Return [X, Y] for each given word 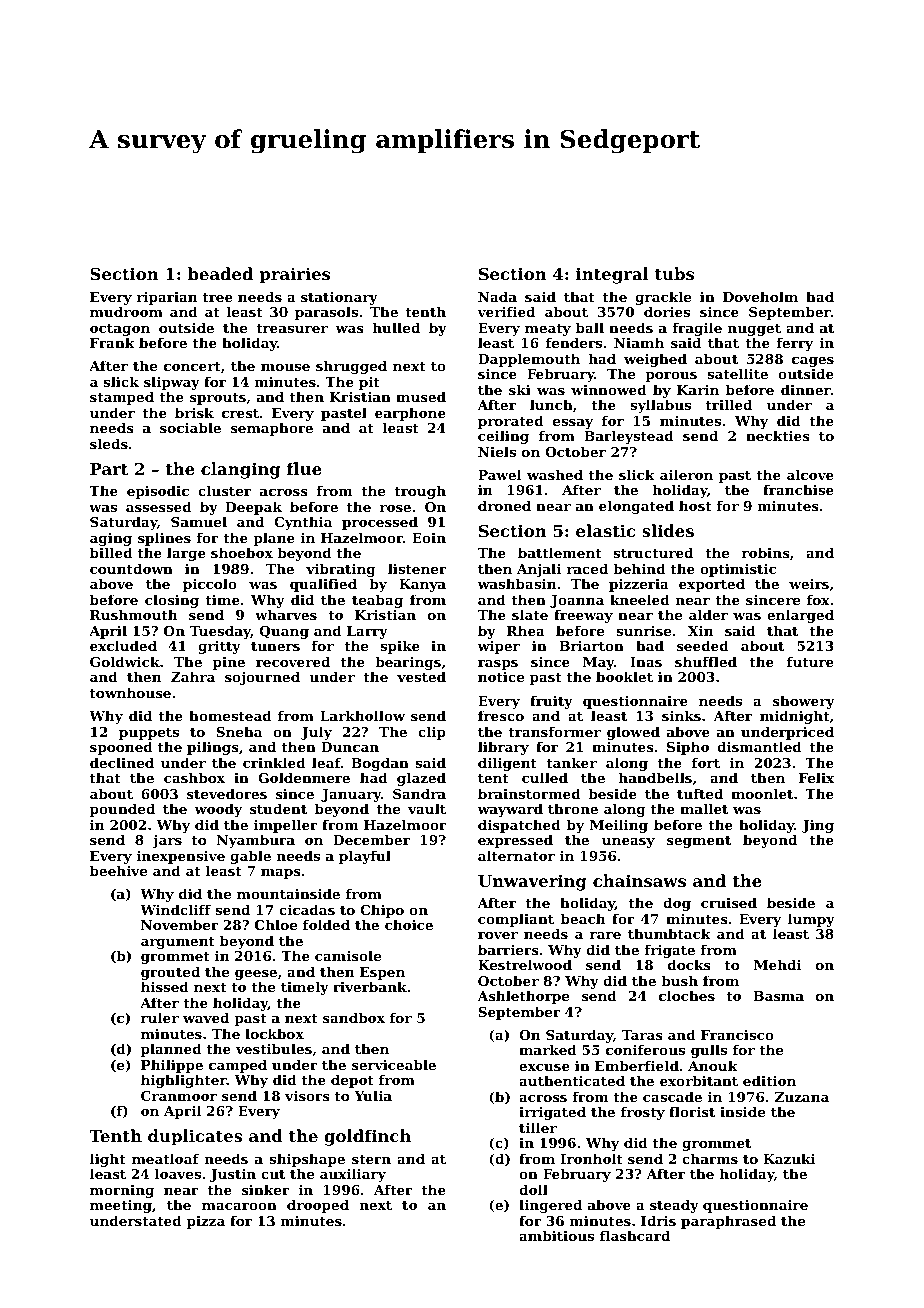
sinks [681, 715]
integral [612, 275]
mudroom [126, 311]
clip [432, 733]
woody [218, 810]
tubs [674, 273]
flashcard [635, 1235]
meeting [121, 1206]
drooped [318, 1206]
